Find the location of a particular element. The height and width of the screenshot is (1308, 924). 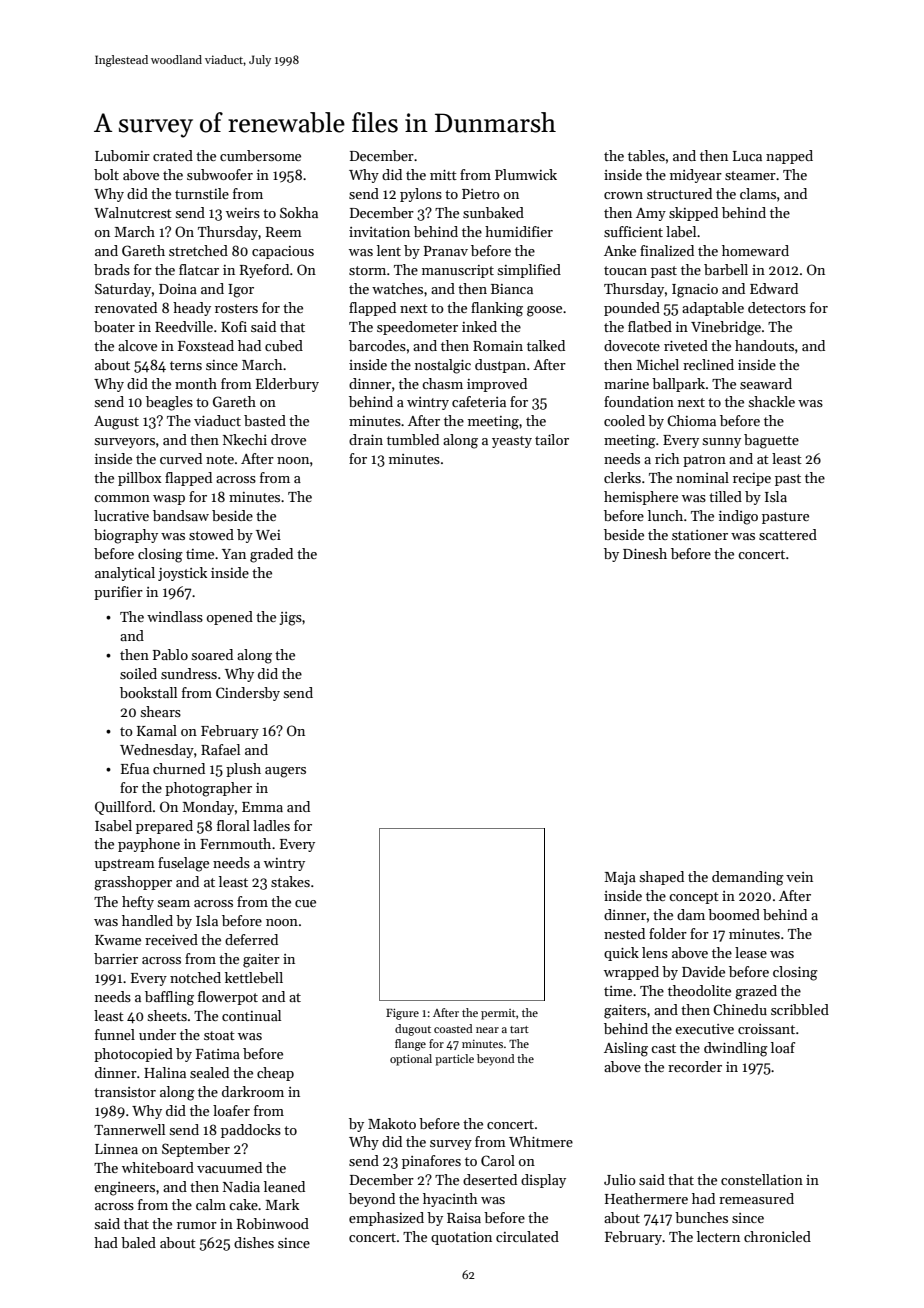

clerks is located at coordinates (622, 477).
